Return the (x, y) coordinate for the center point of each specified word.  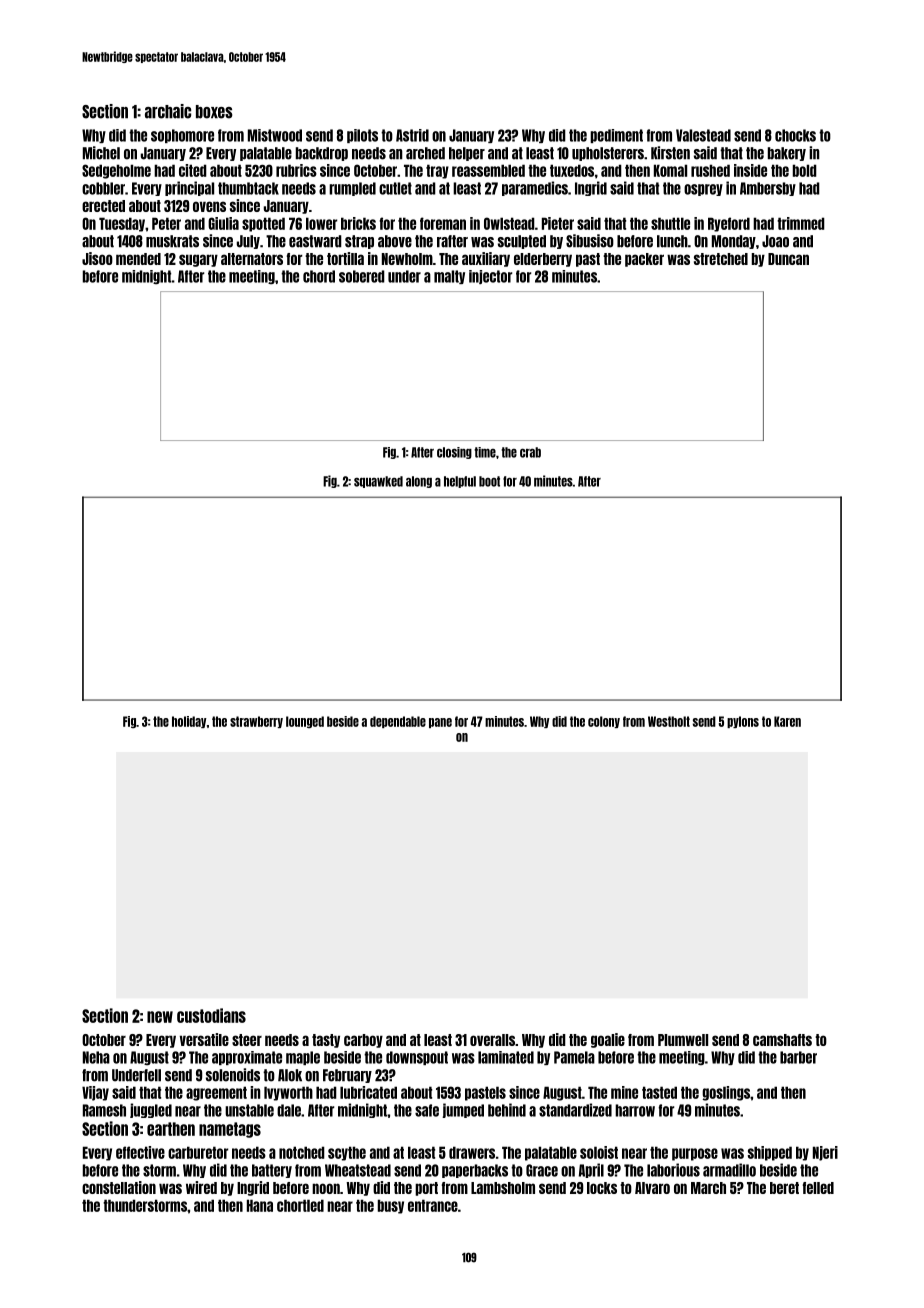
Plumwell (683, 1040)
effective (140, 1152)
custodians (211, 1015)
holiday (189, 722)
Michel (101, 153)
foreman (443, 223)
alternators (252, 259)
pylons (743, 722)
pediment (616, 136)
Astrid (412, 135)
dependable (398, 722)
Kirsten (670, 153)
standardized (575, 1110)
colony (604, 722)
